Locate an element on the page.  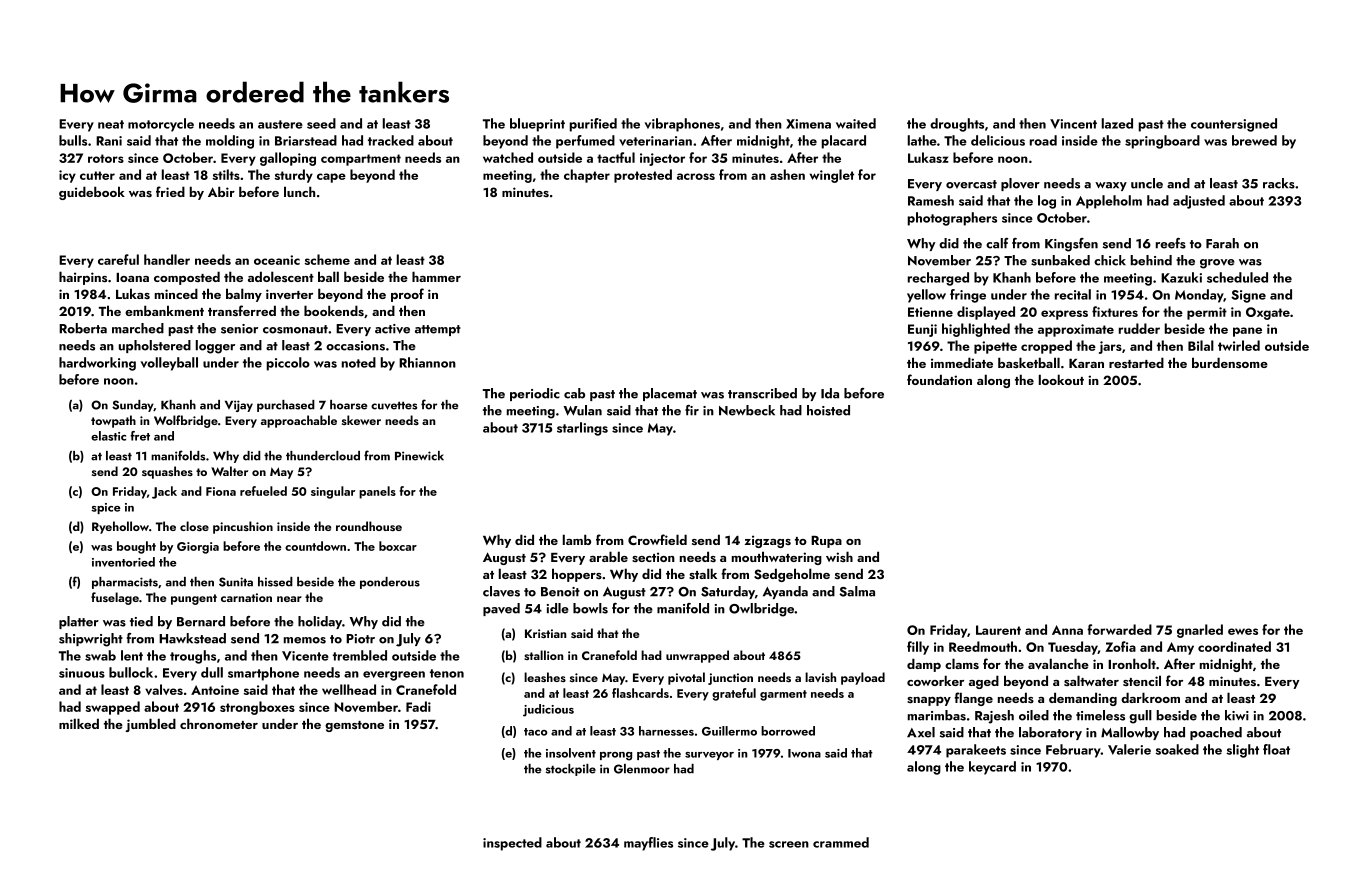
milked is located at coordinates (79, 723).
